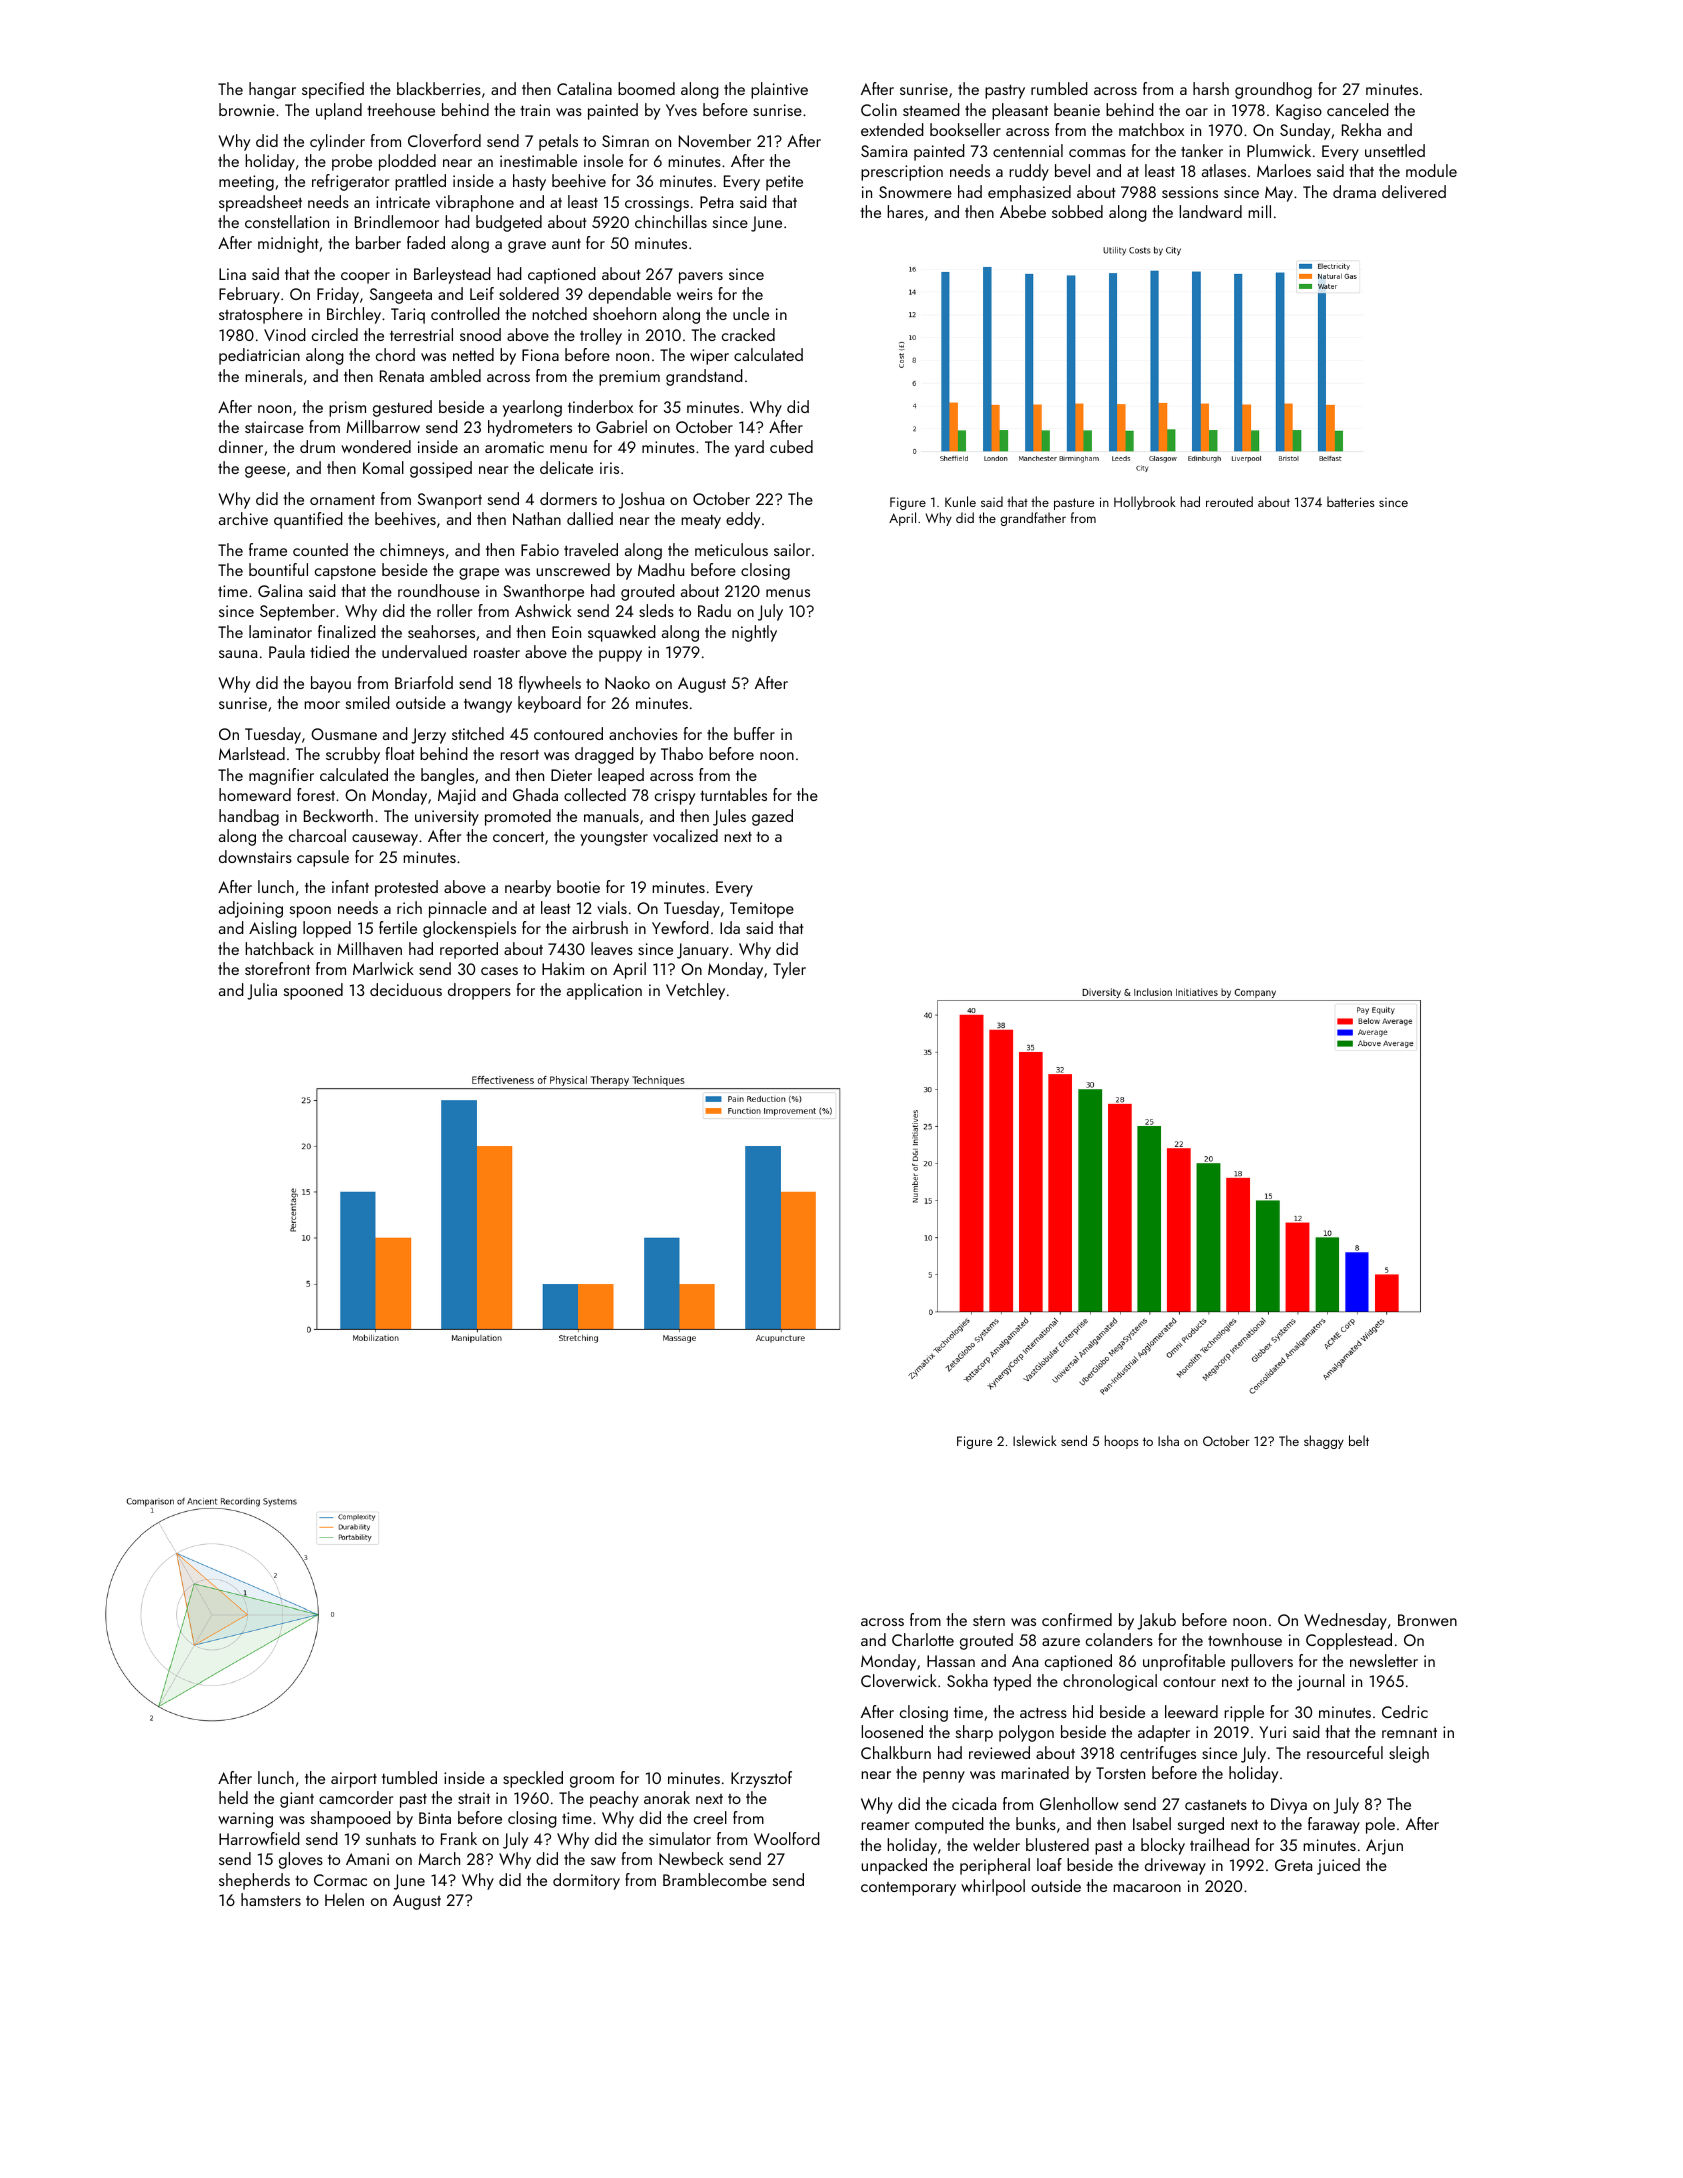  Describe the element at coordinates (1384, 1660) in the page. I see `newsletter` at that location.
